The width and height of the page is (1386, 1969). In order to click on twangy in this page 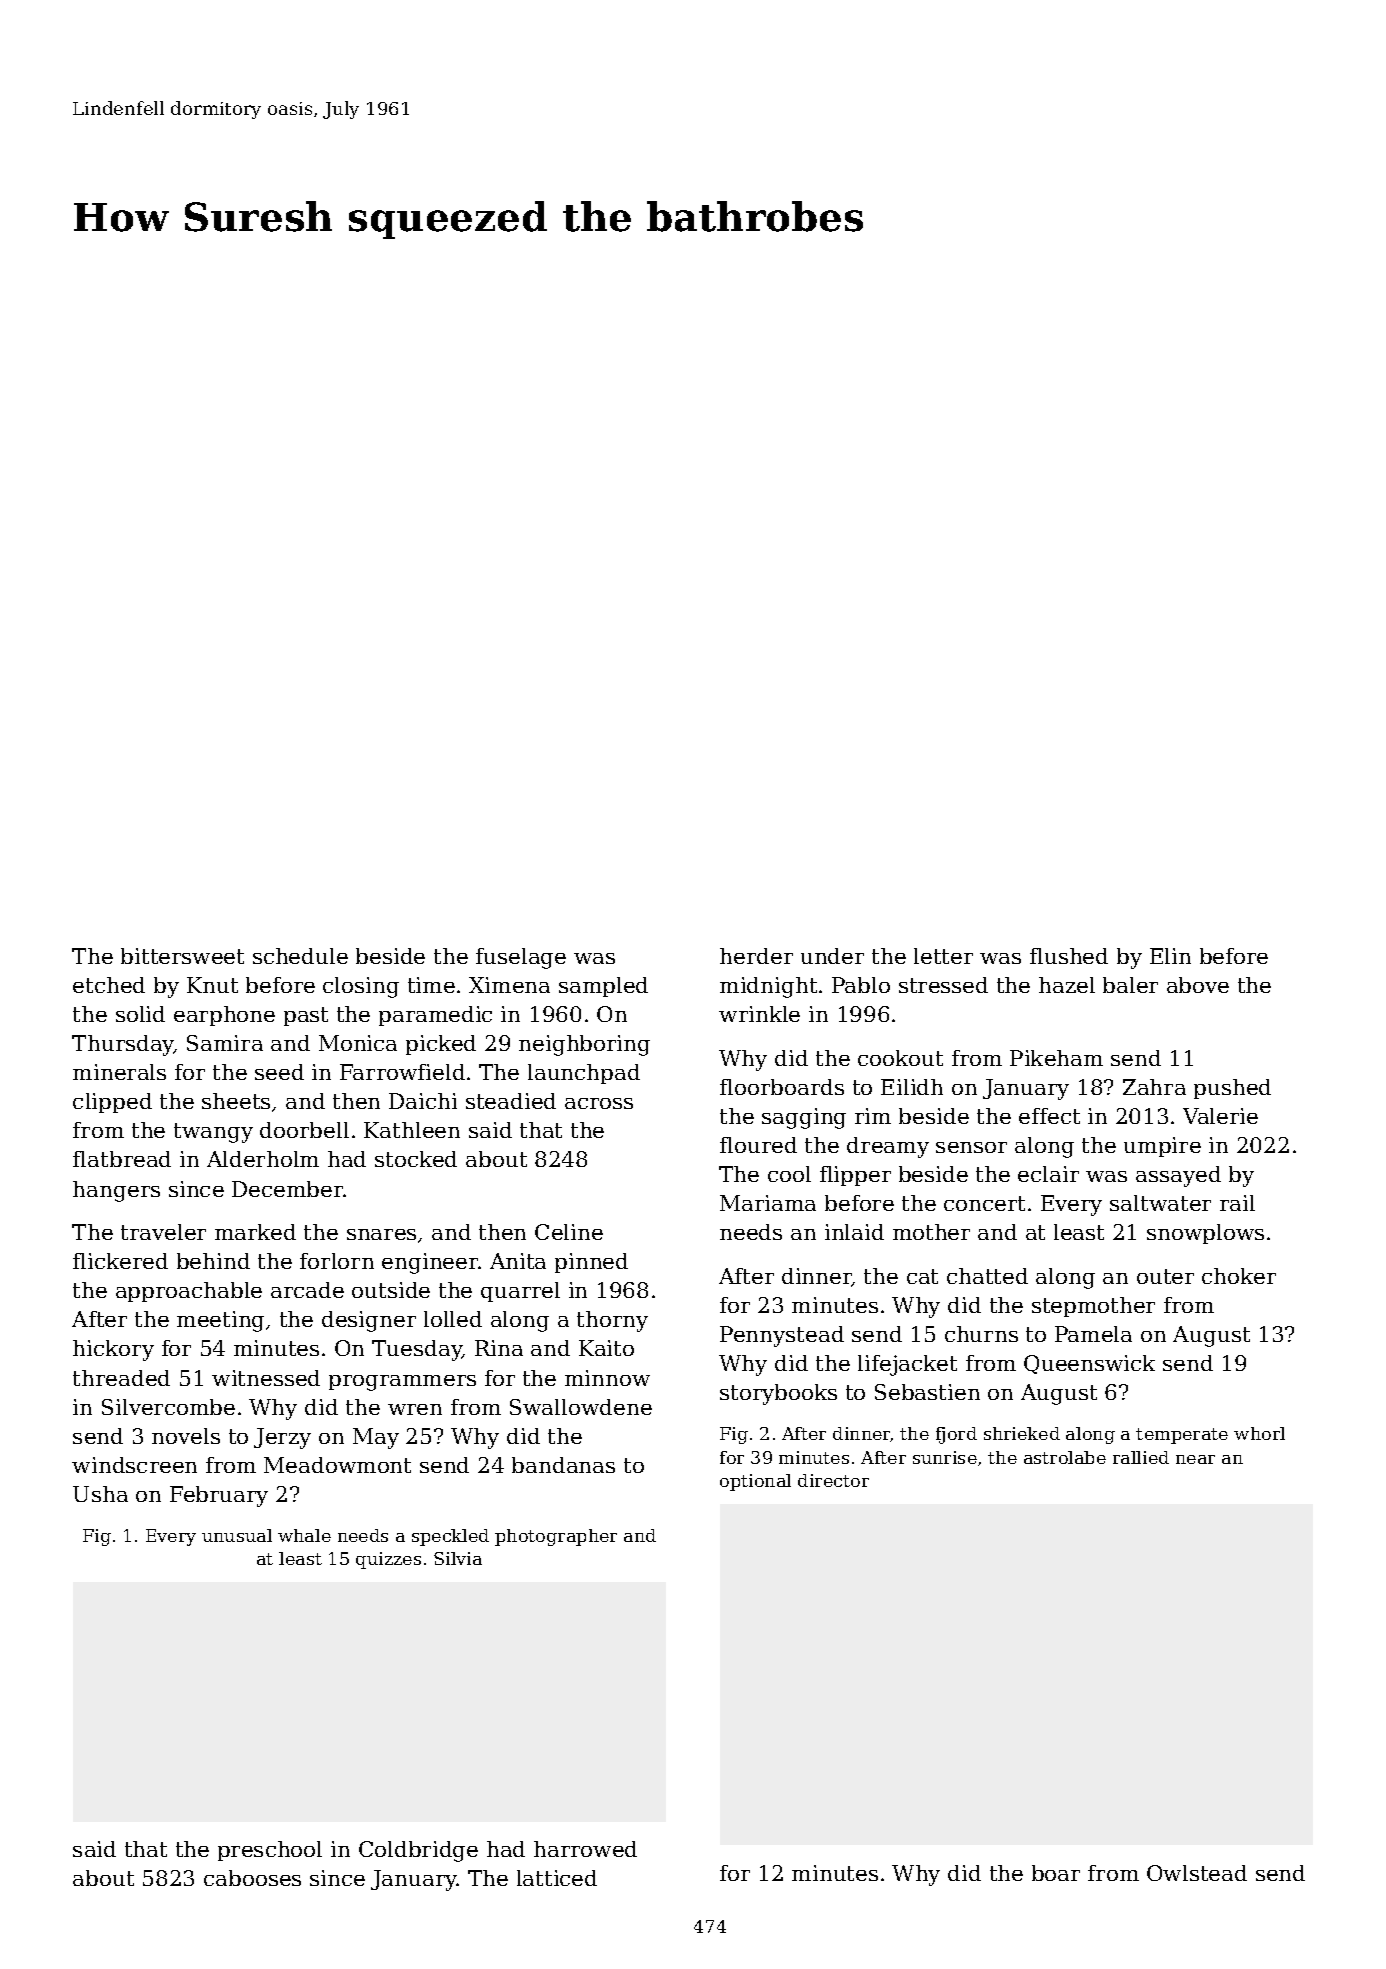, I will do `click(213, 1133)`.
